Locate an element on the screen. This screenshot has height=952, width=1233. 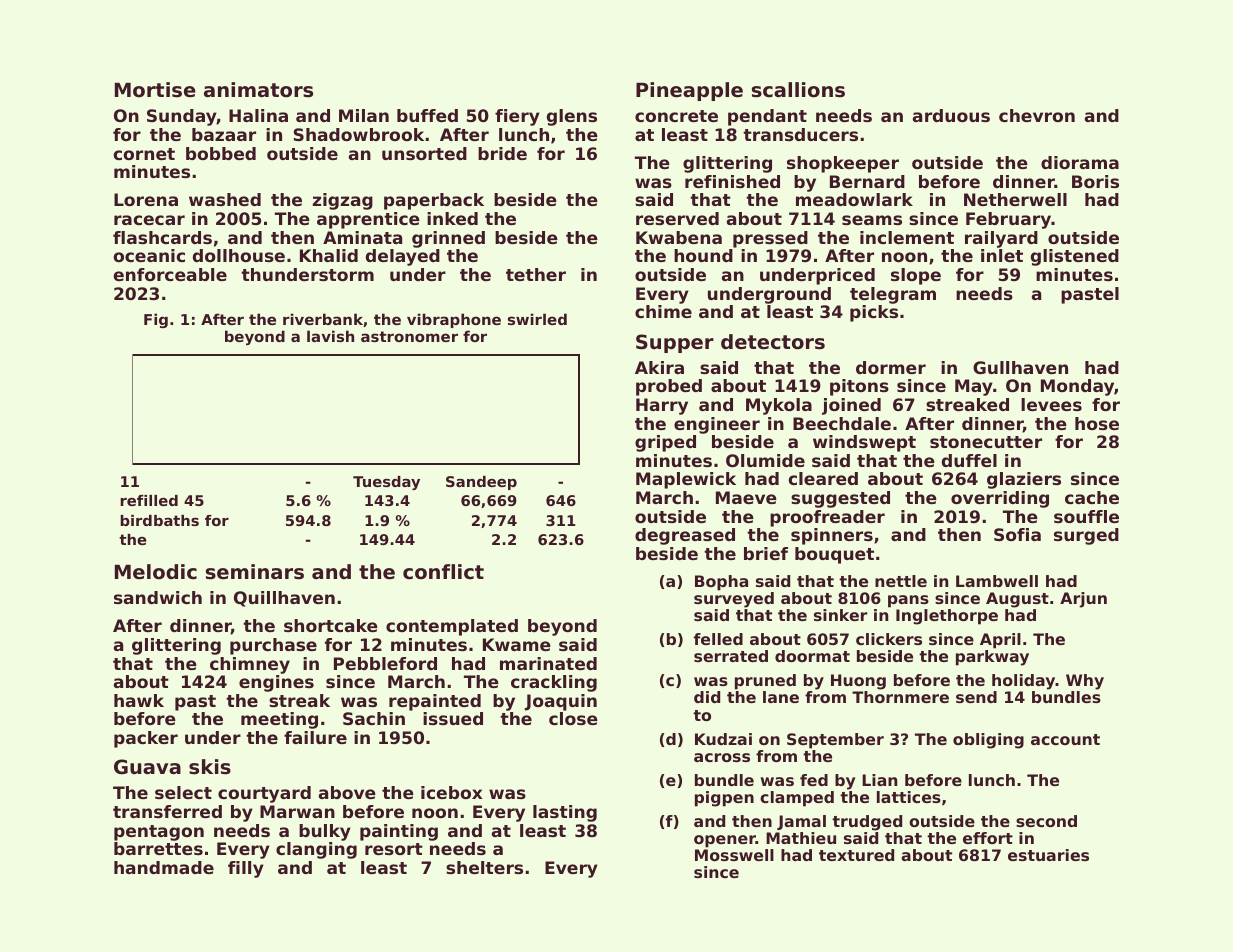
transducers is located at coordinates (800, 134).
